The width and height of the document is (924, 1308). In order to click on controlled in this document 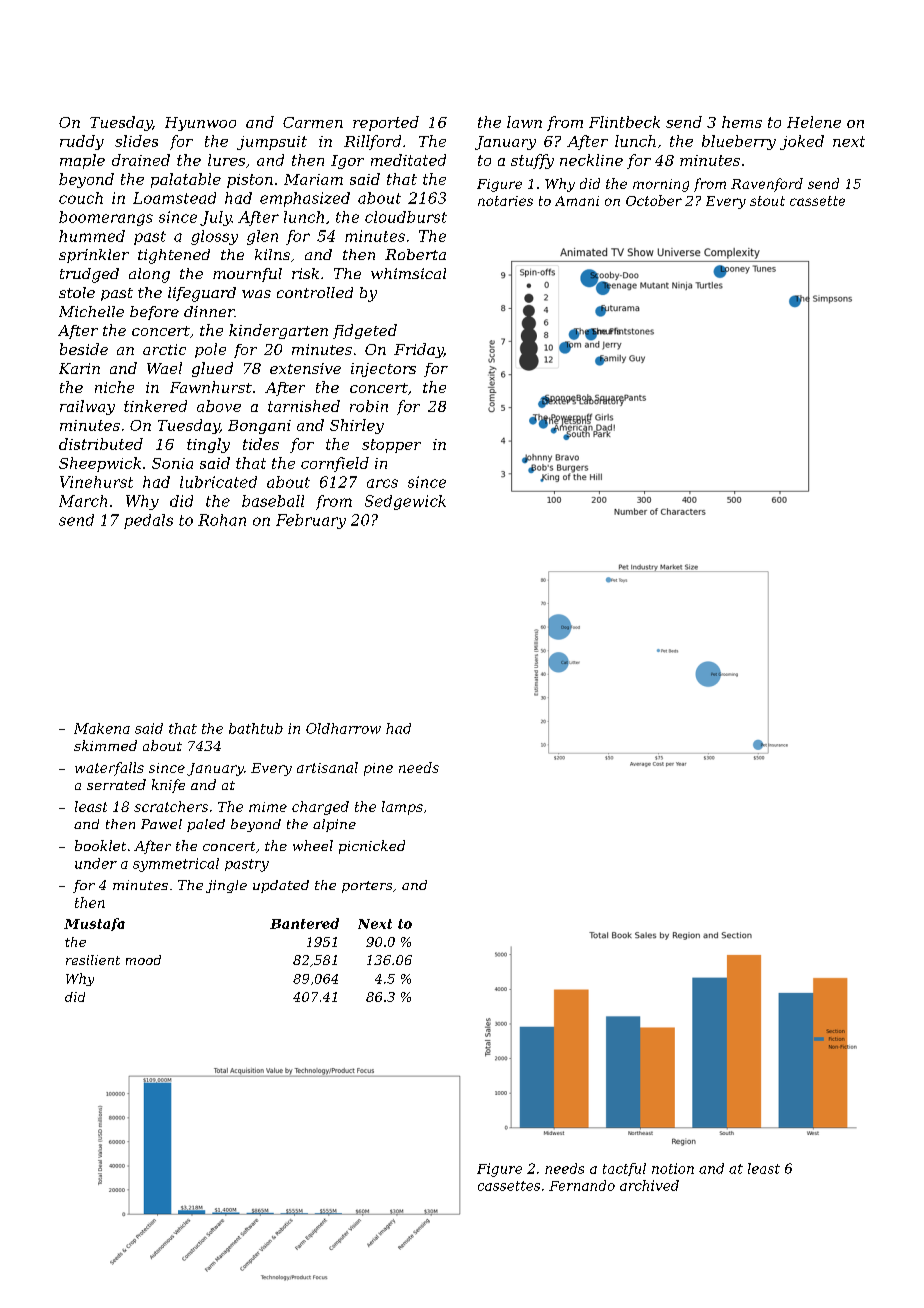, I will do `click(315, 292)`.
